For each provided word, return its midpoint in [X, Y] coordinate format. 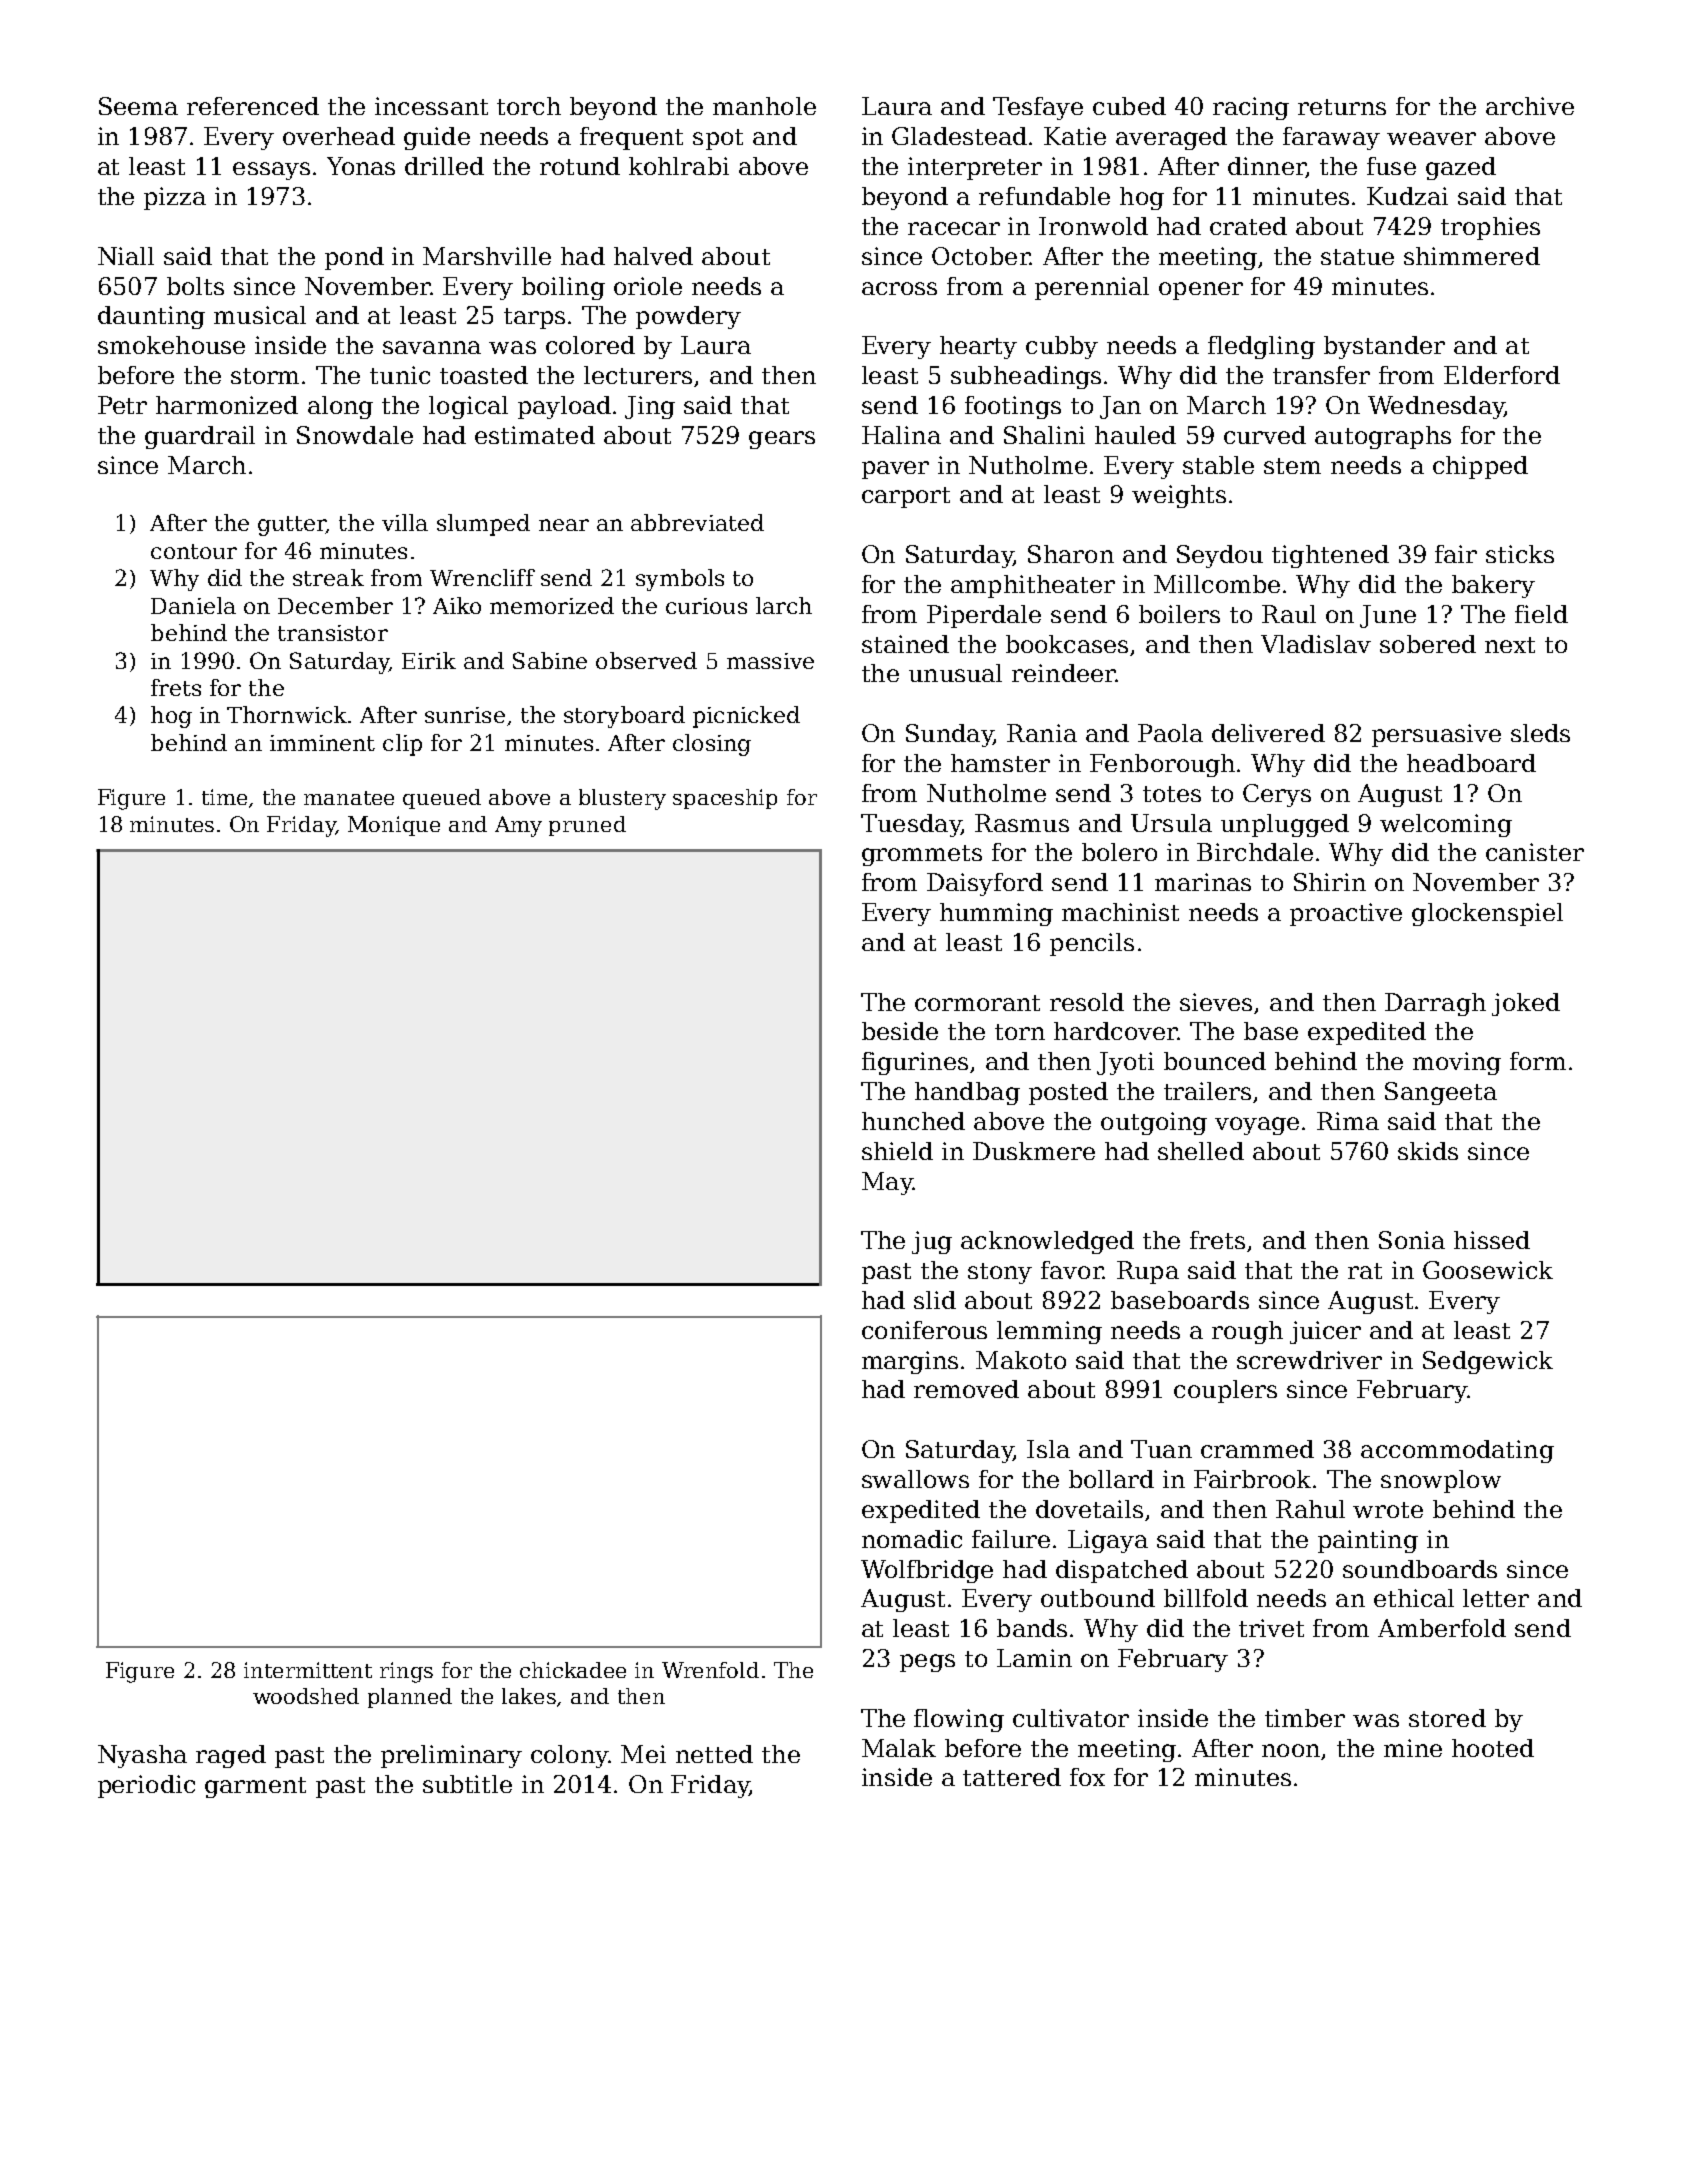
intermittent [308, 1670]
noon [1291, 1750]
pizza [175, 198]
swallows [915, 1479]
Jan [1120, 407]
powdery [688, 317]
